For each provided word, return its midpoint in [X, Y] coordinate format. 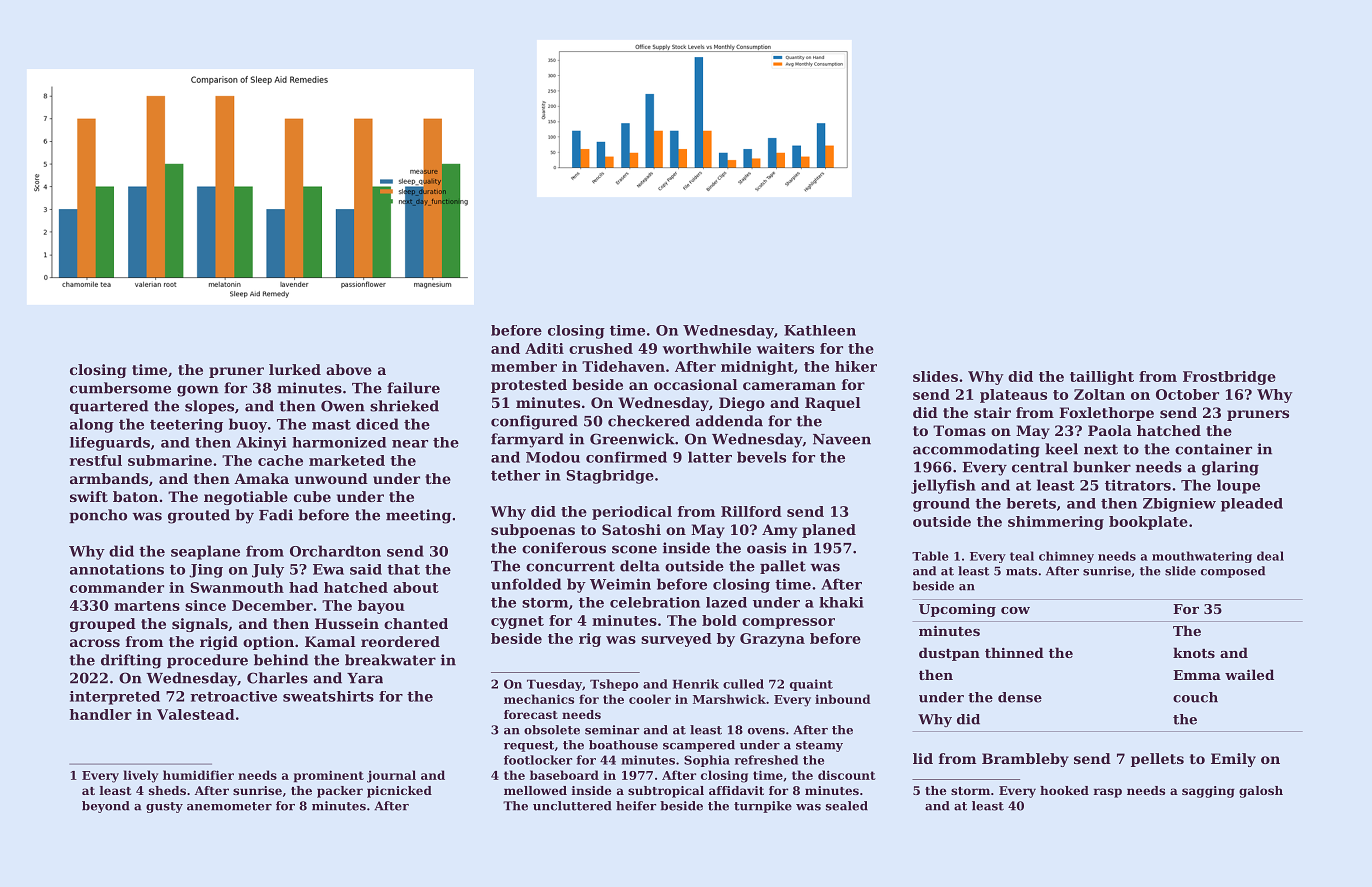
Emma [1197, 675]
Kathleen [820, 330]
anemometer [229, 806]
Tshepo [614, 685]
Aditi [544, 348]
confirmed [626, 457]
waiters [785, 348]
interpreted [115, 698]
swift [89, 496]
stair [992, 412]
